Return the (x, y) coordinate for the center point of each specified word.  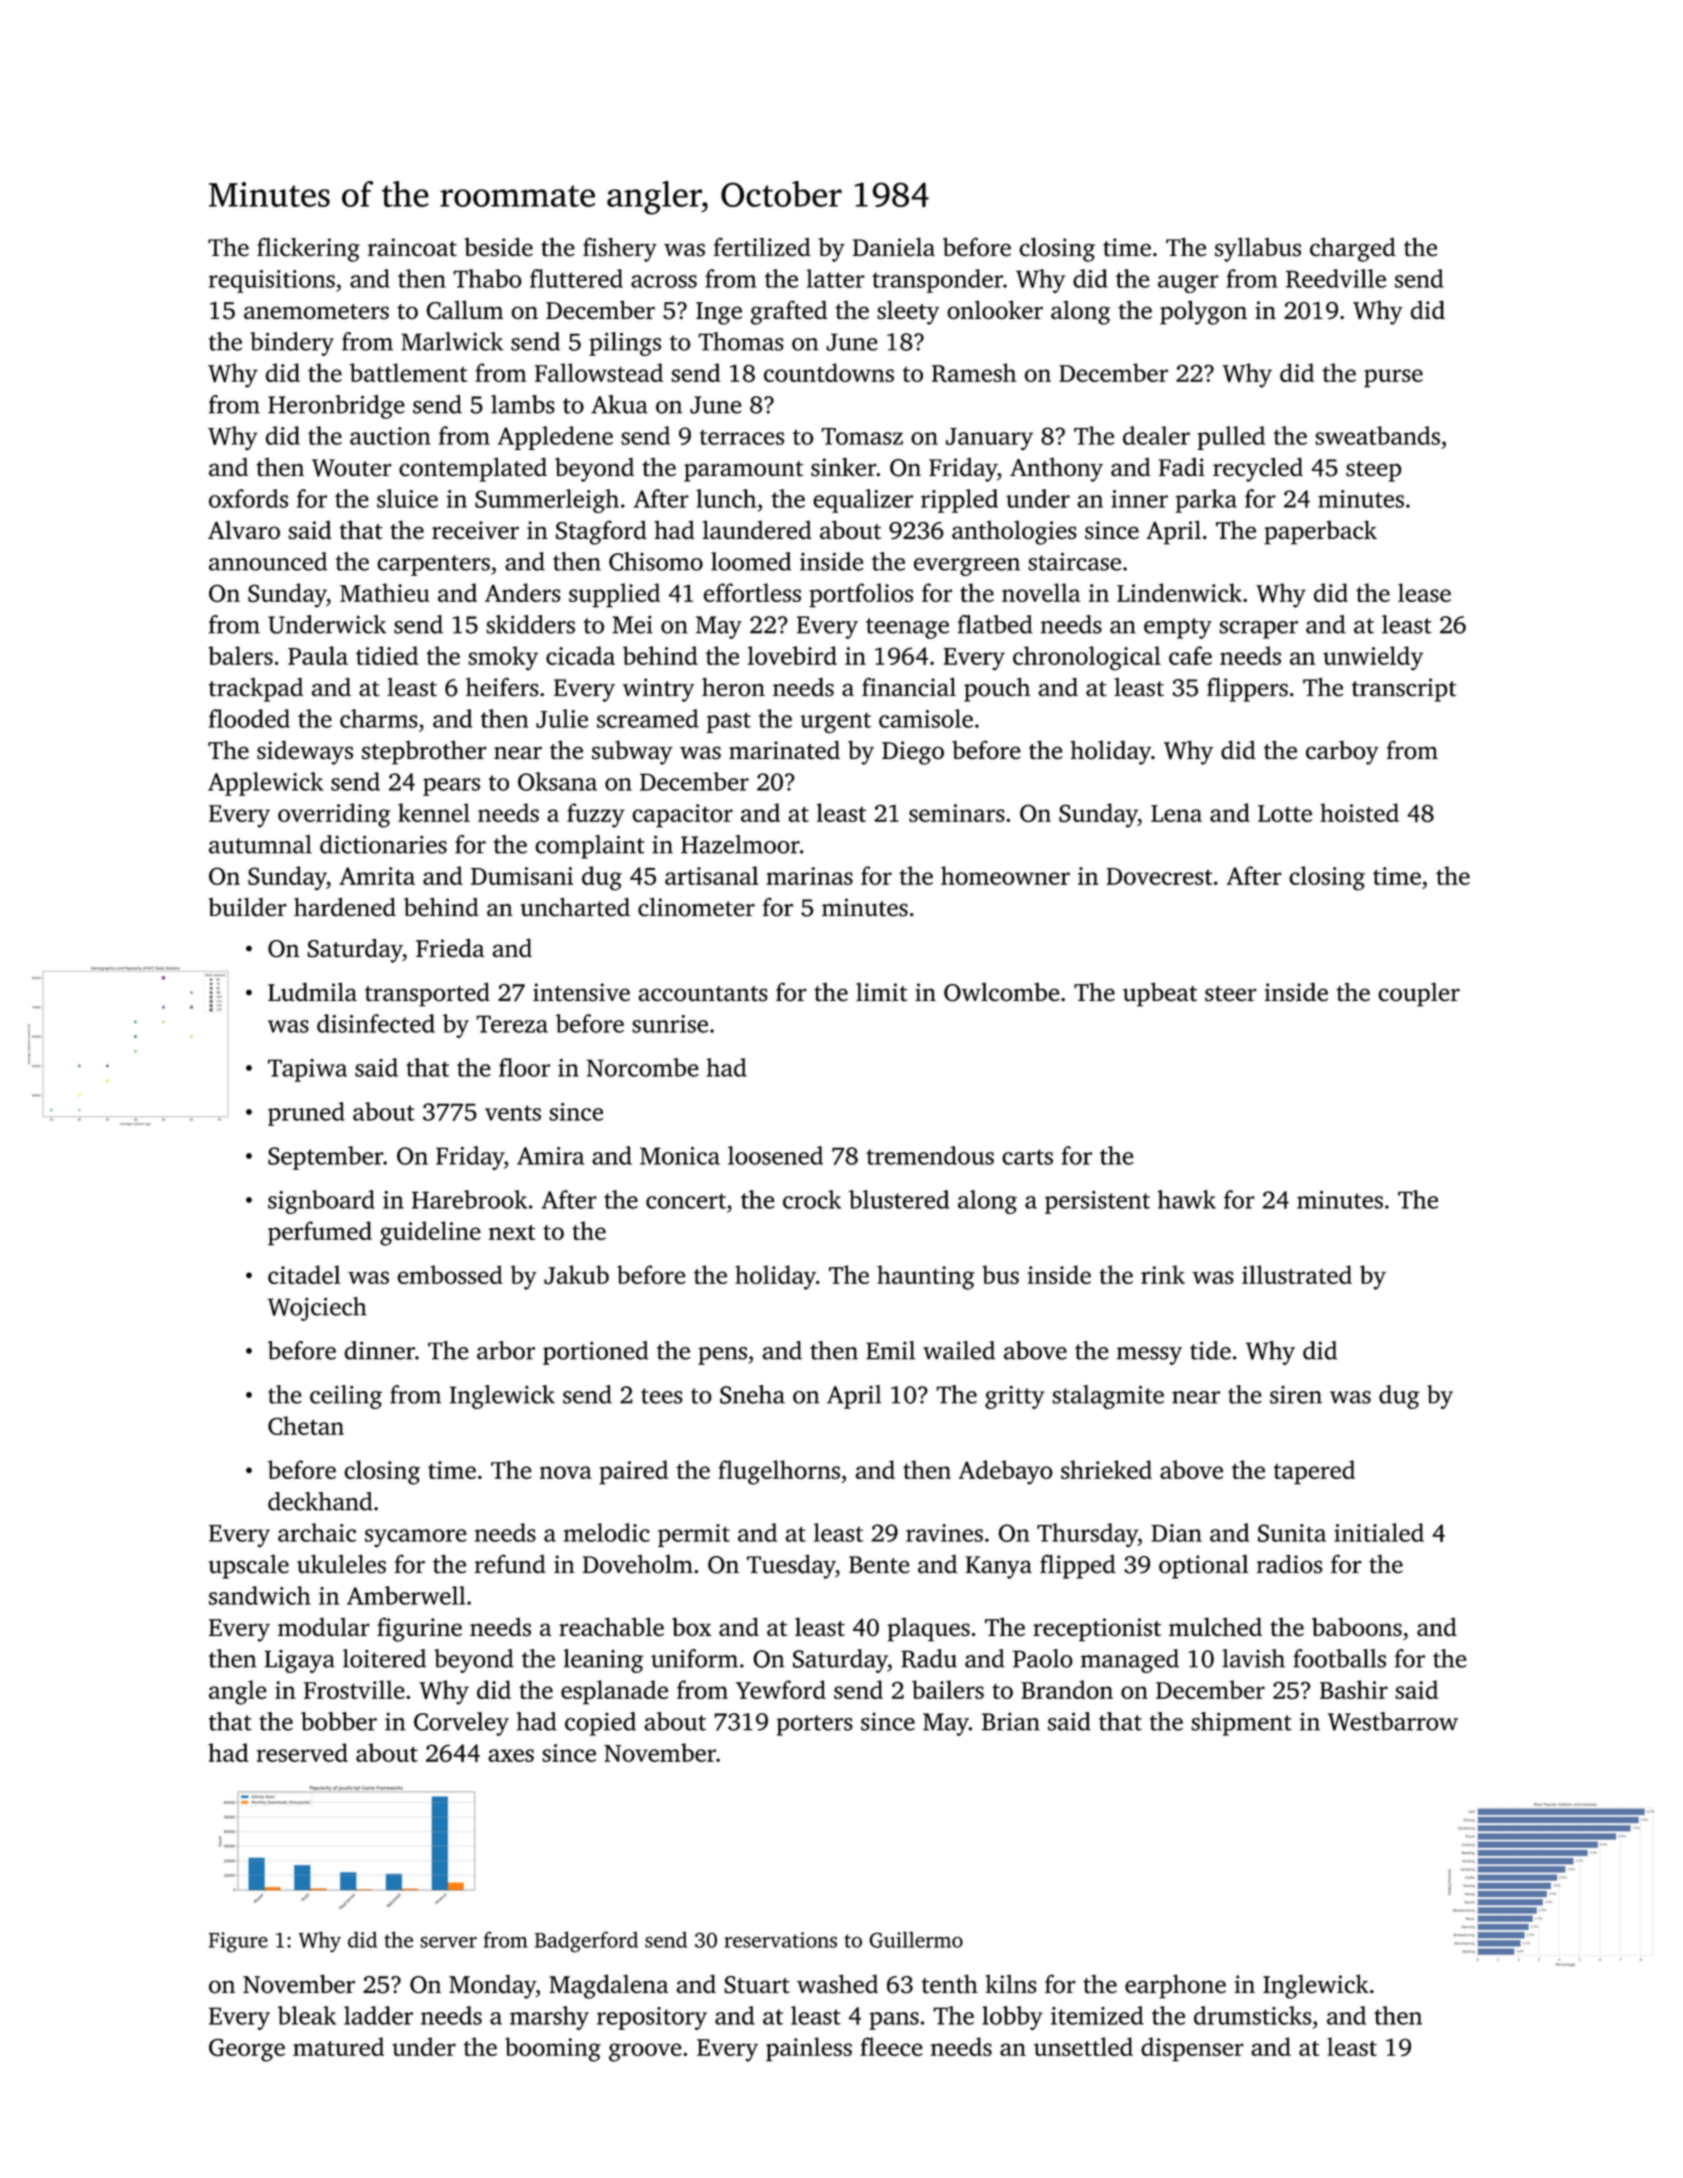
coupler (1419, 994)
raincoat (412, 247)
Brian (1011, 1721)
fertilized (762, 247)
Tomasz (862, 436)
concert (686, 1201)
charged (1353, 249)
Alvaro (244, 530)
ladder (378, 2015)
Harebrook (469, 1199)
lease (1424, 592)
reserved (302, 1752)
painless (809, 2049)
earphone (1175, 1986)
